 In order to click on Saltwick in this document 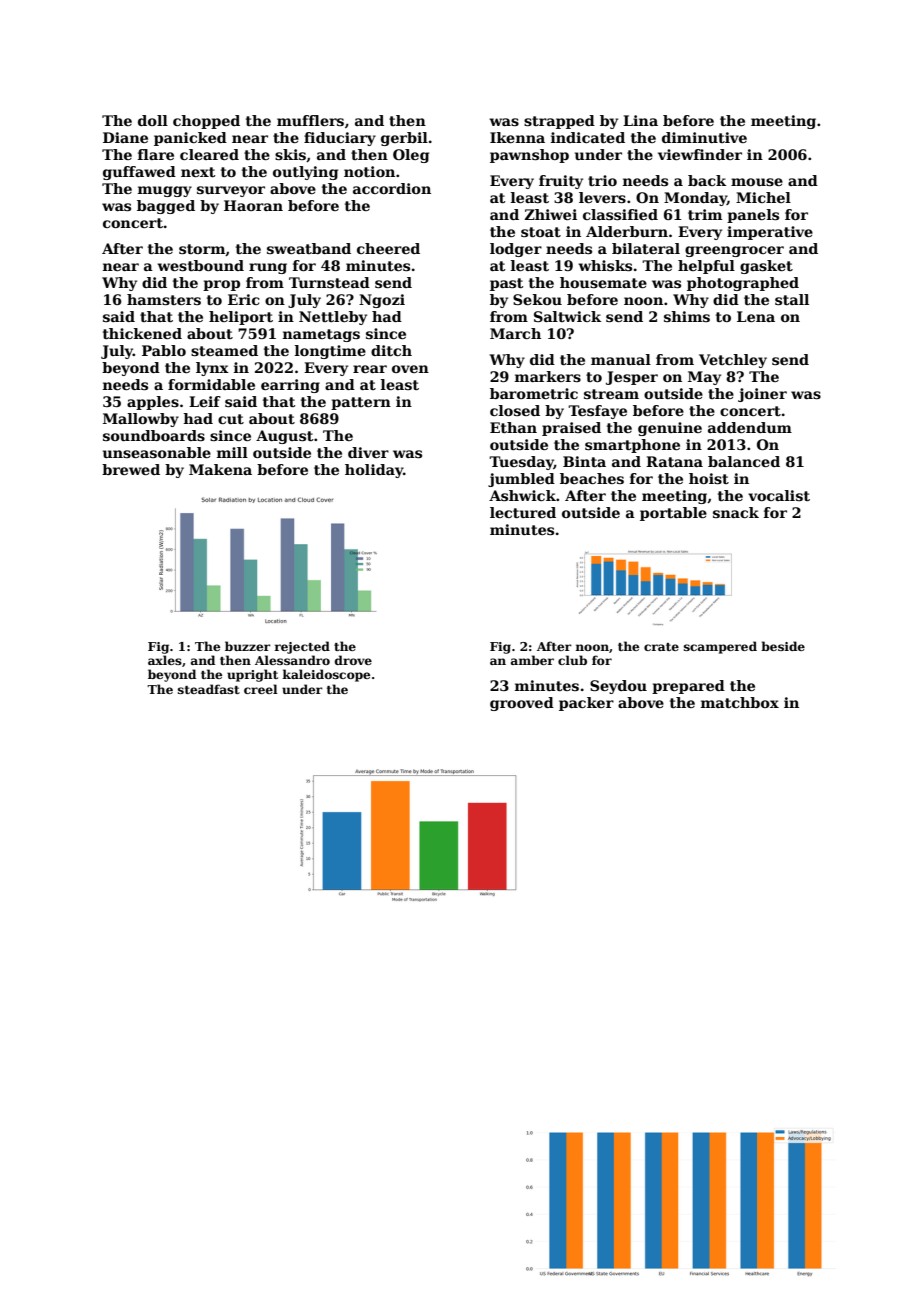, I will do `click(567, 316)`.
